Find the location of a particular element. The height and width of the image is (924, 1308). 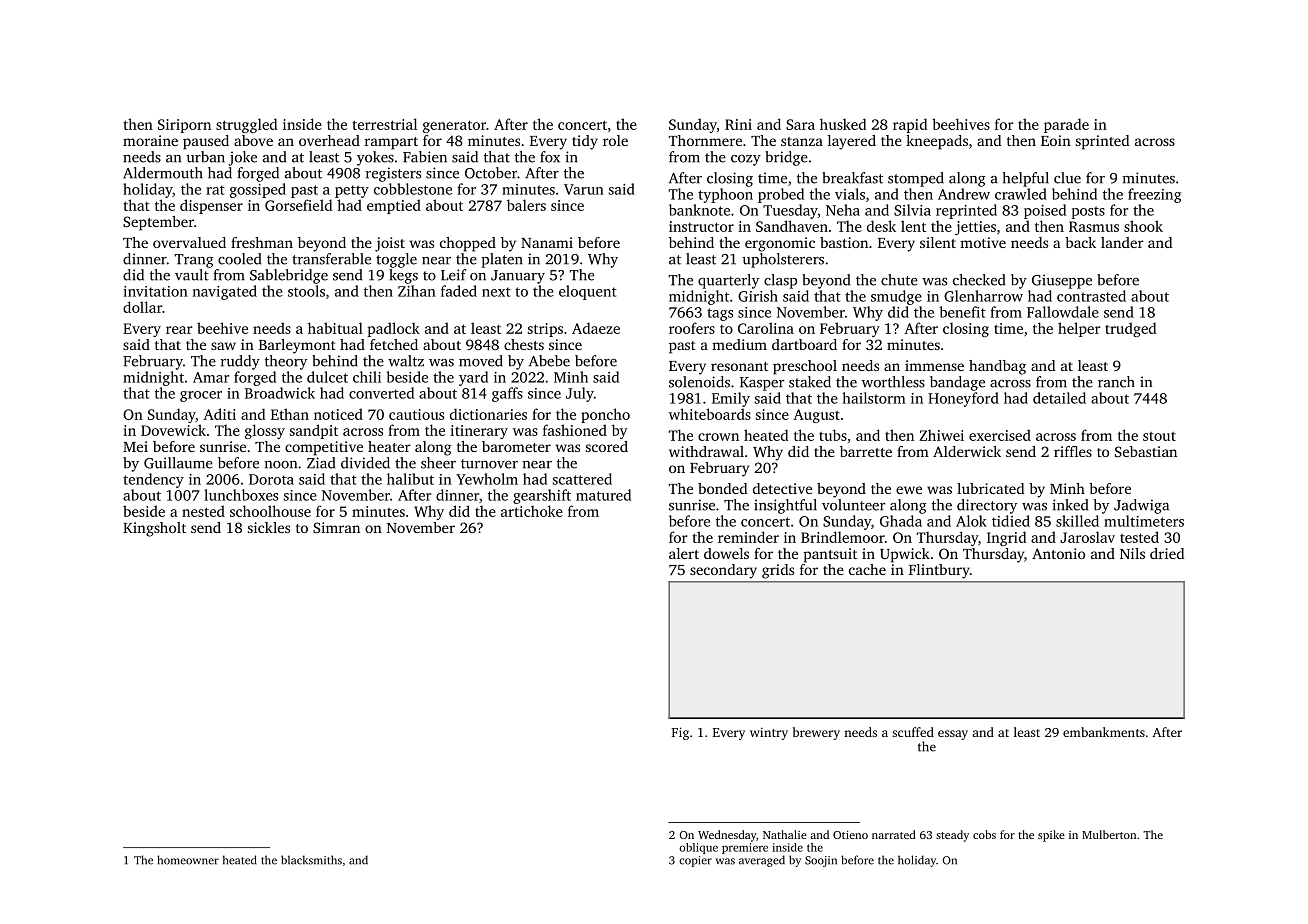

Adaeze is located at coordinates (596, 328).
